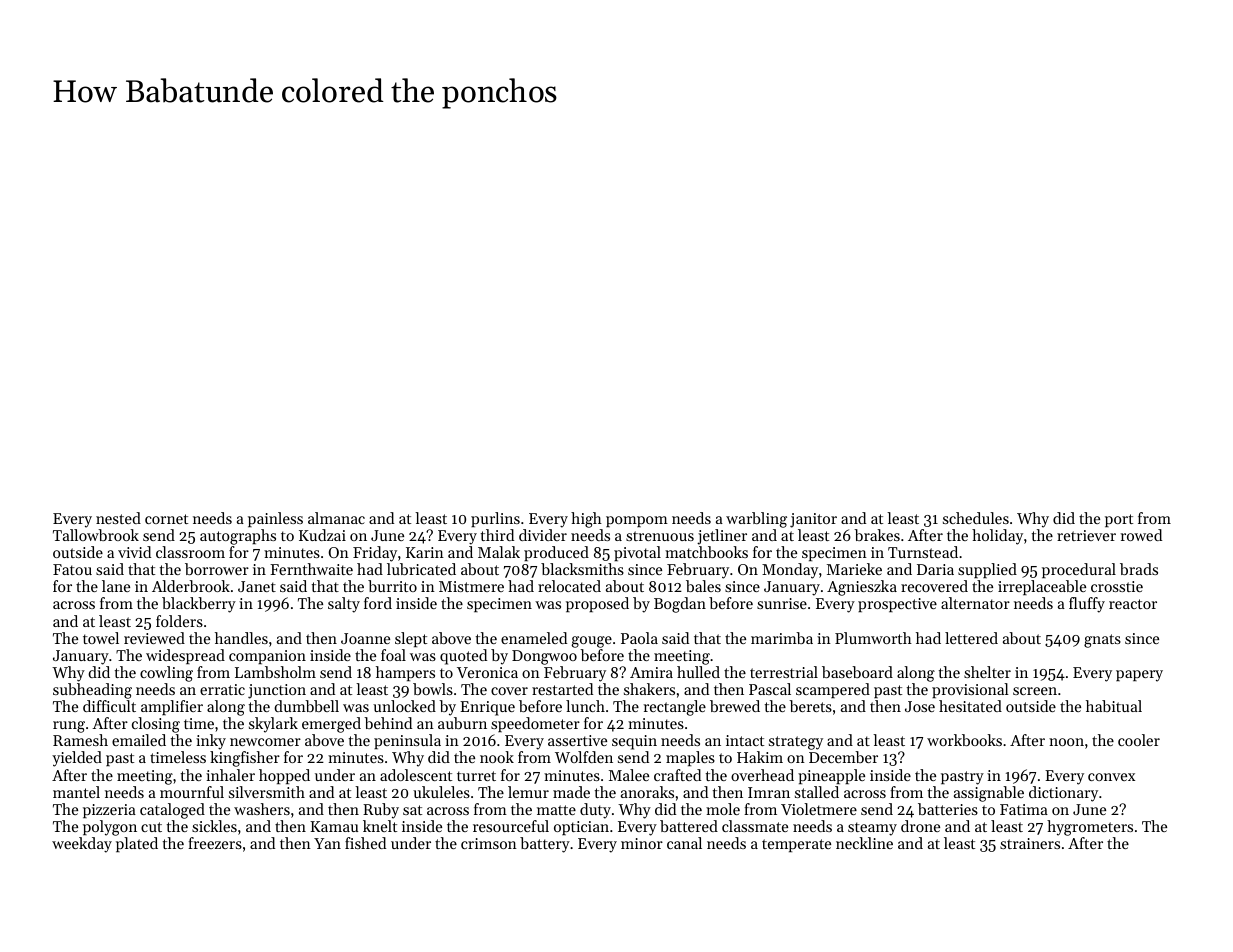  Describe the element at coordinates (1114, 706) in the image. I see `habitual` at that location.
